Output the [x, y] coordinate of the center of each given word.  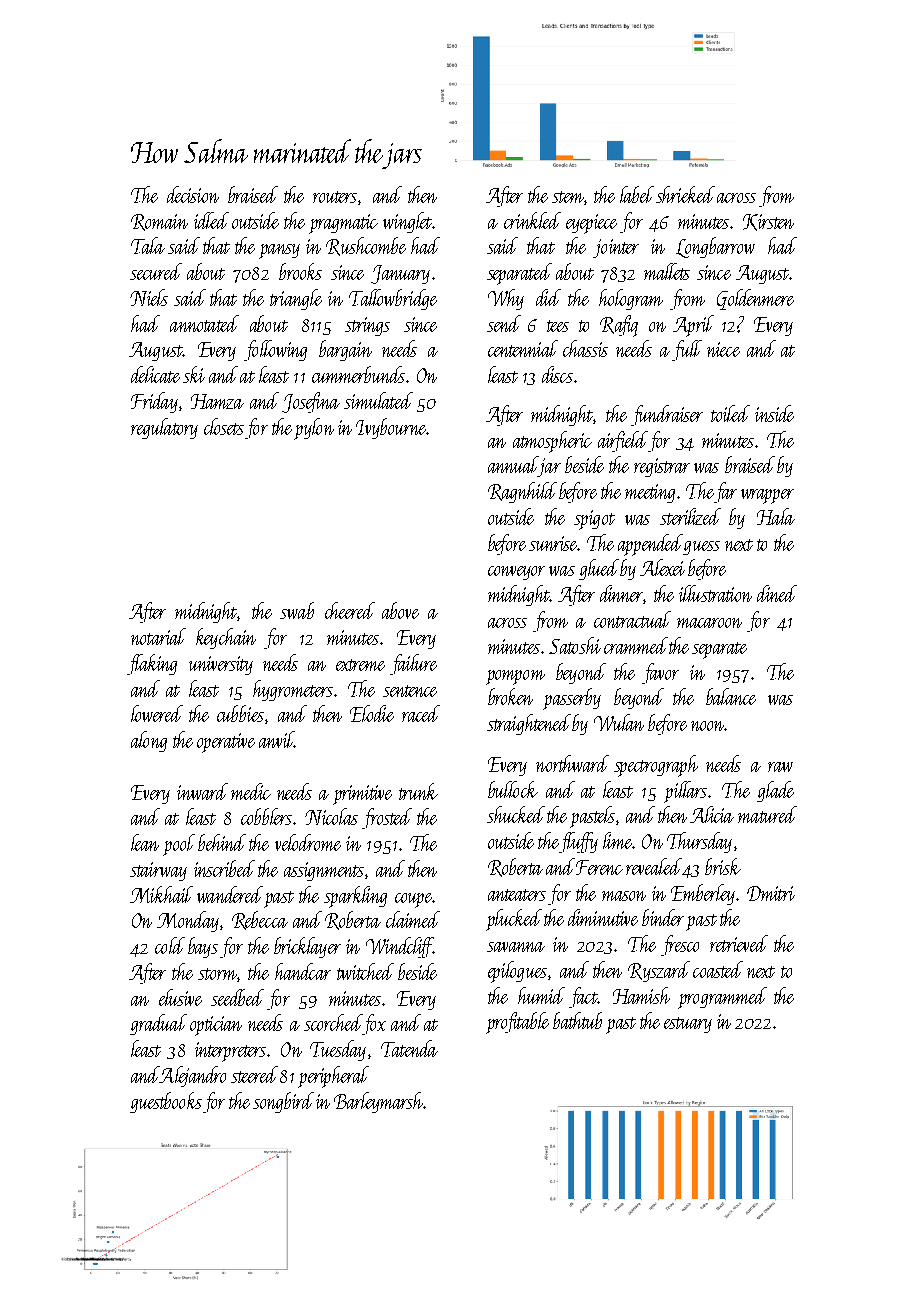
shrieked [685, 194]
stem [568, 197]
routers [335, 197]
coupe [413, 900]
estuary [688, 1025]
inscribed [224, 868]
